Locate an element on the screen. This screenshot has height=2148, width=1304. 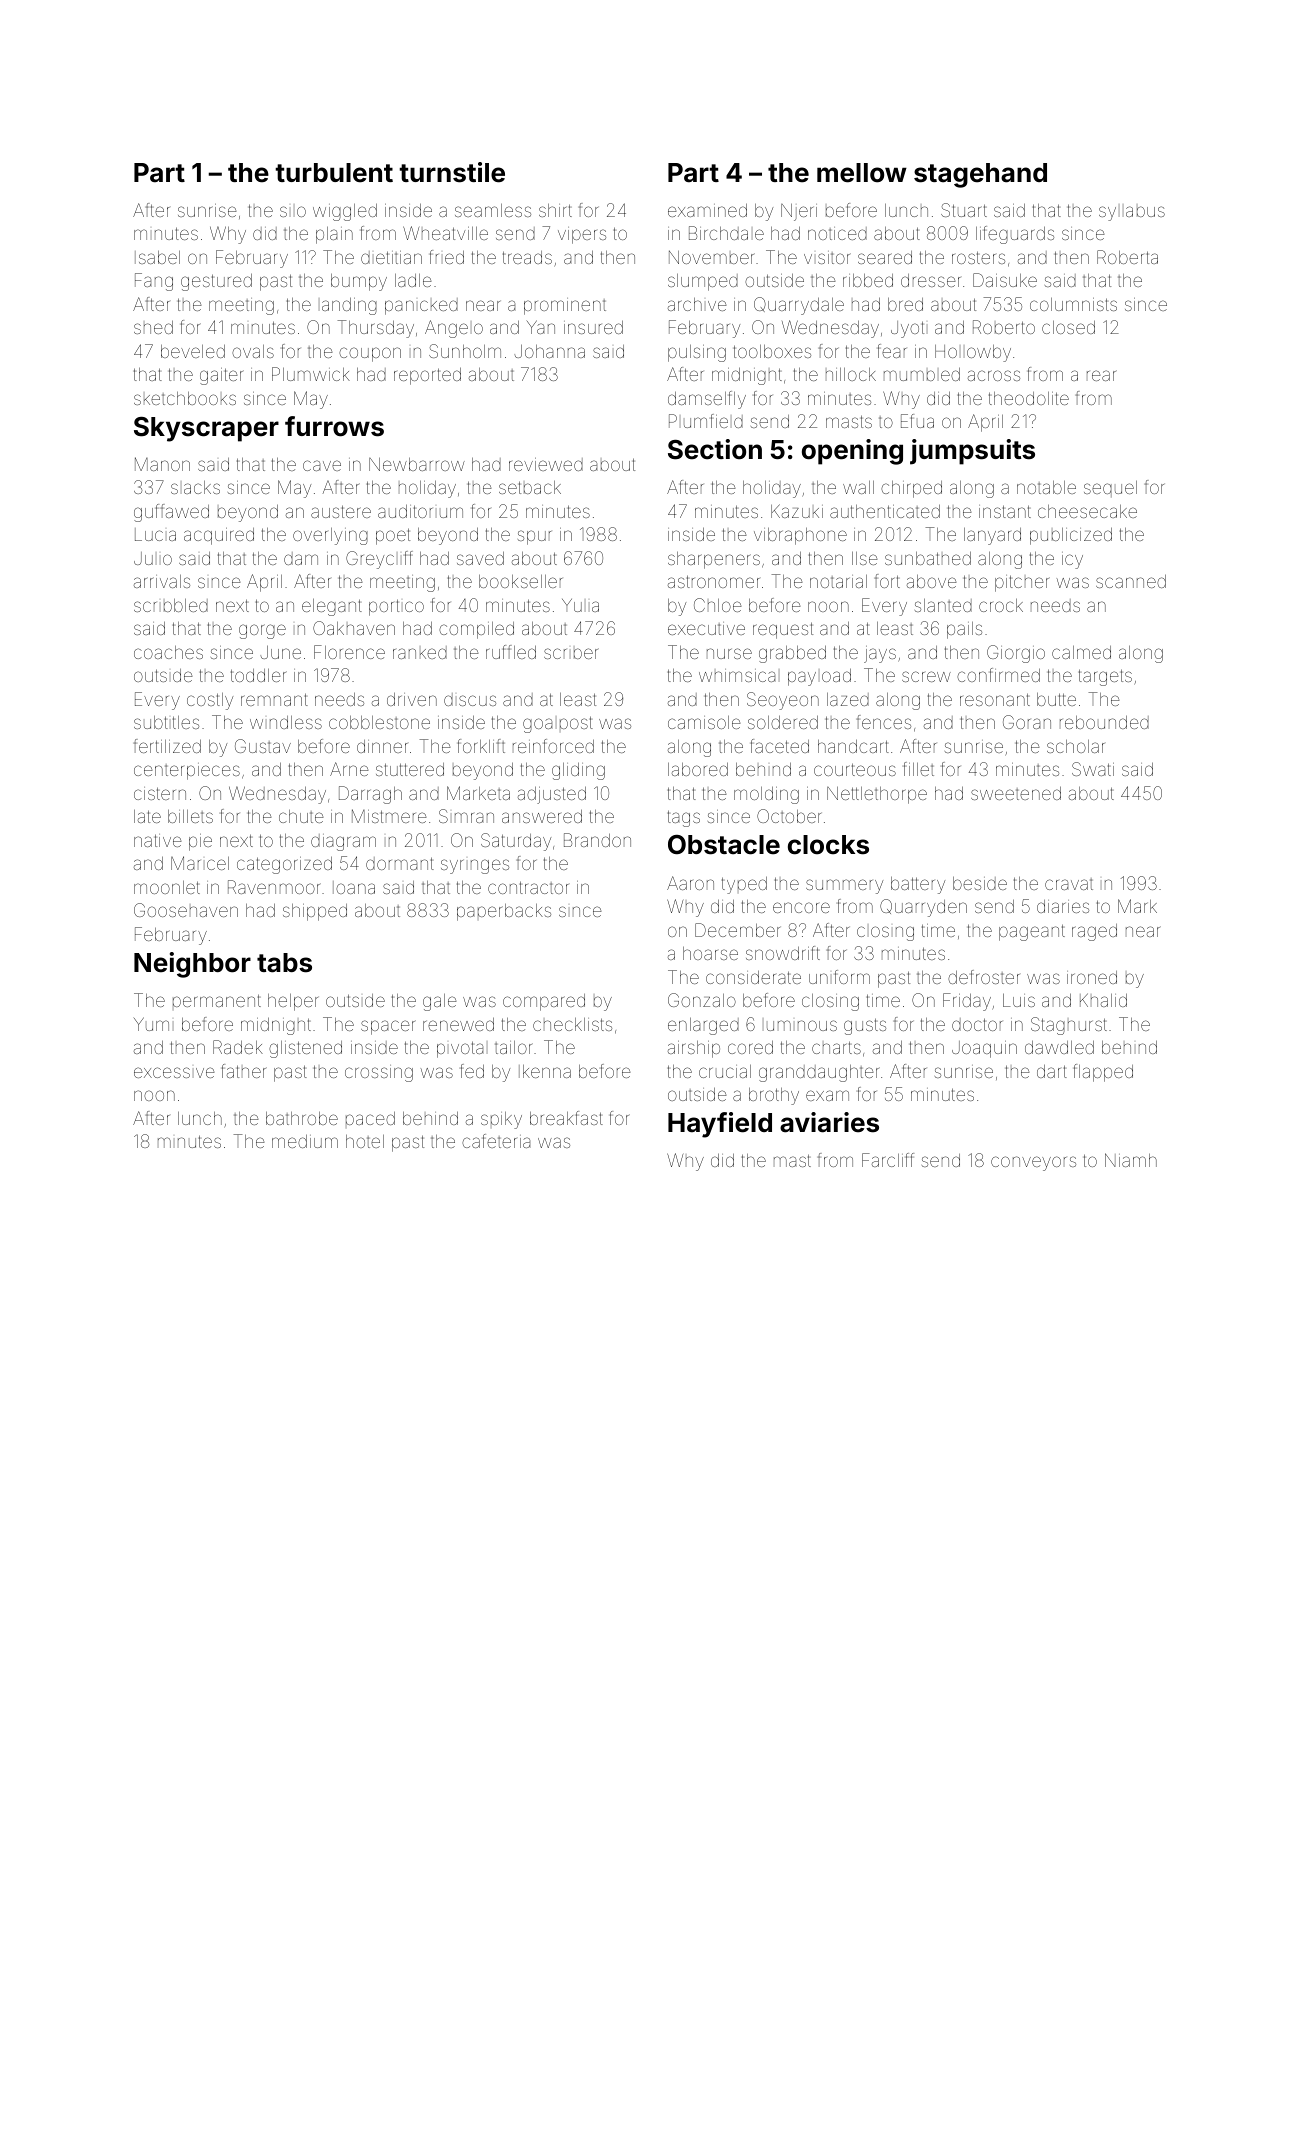
hotel is located at coordinates (365, 1141).
